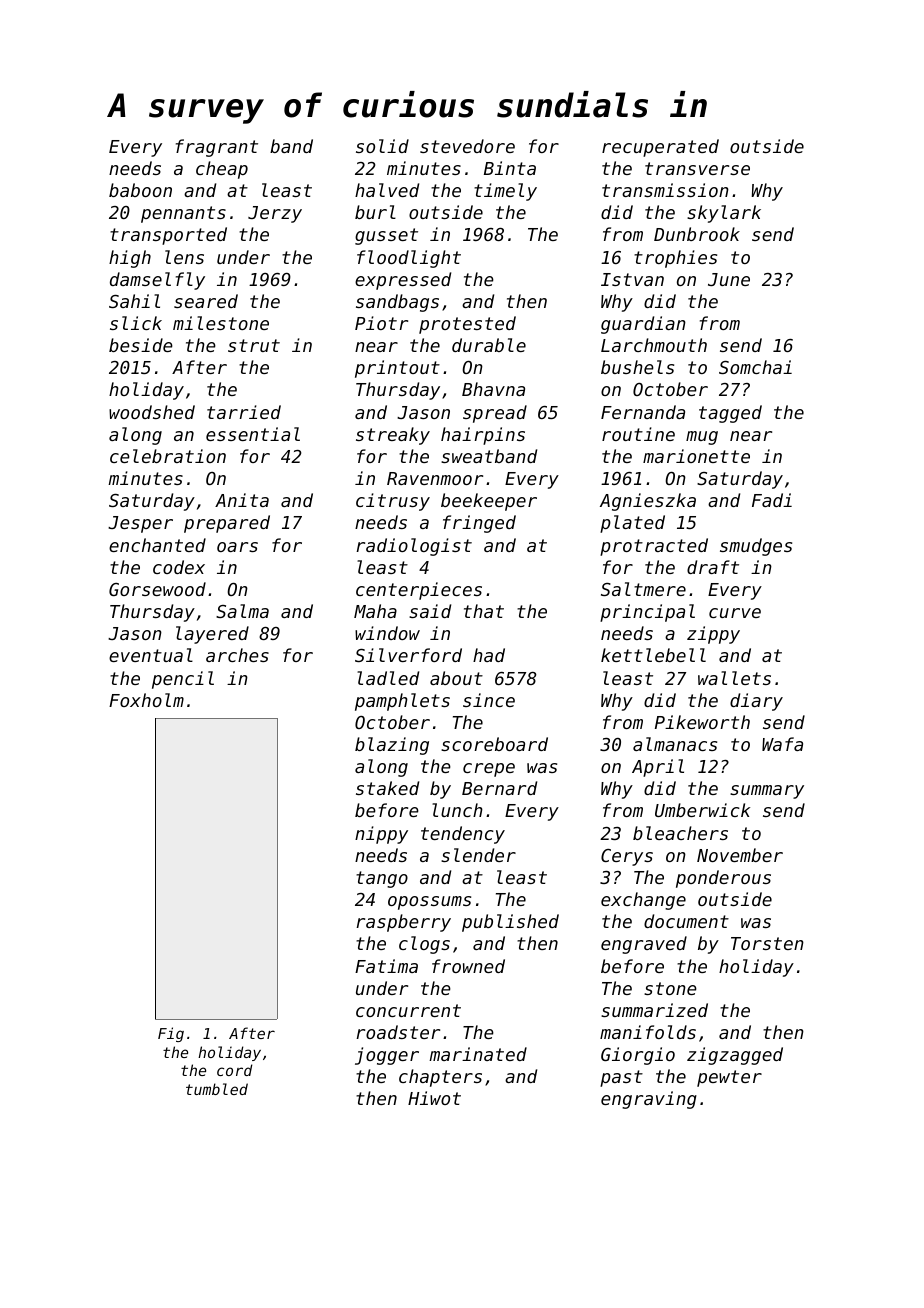  Describe the element at coordinates (275, 214) in the document. I see `Jerzy` at that location.
